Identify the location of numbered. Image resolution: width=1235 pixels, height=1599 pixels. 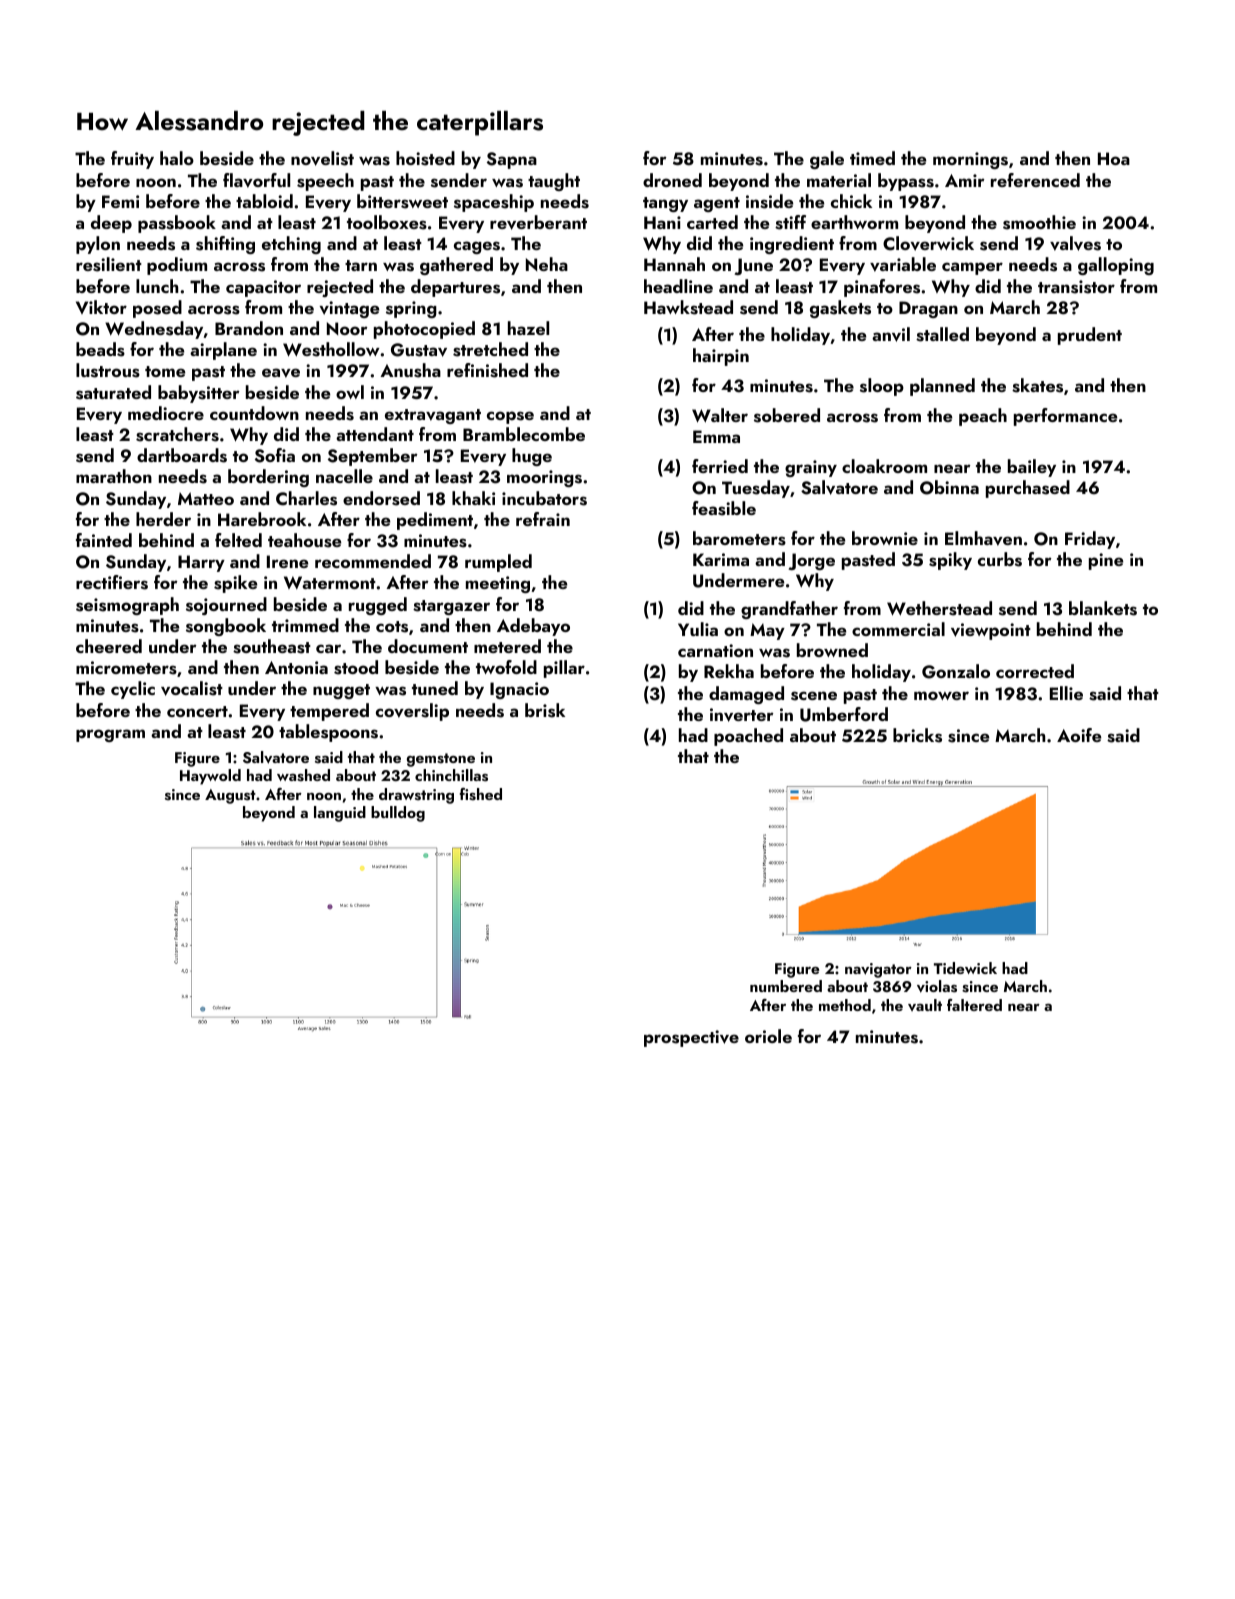
(786, 986).
